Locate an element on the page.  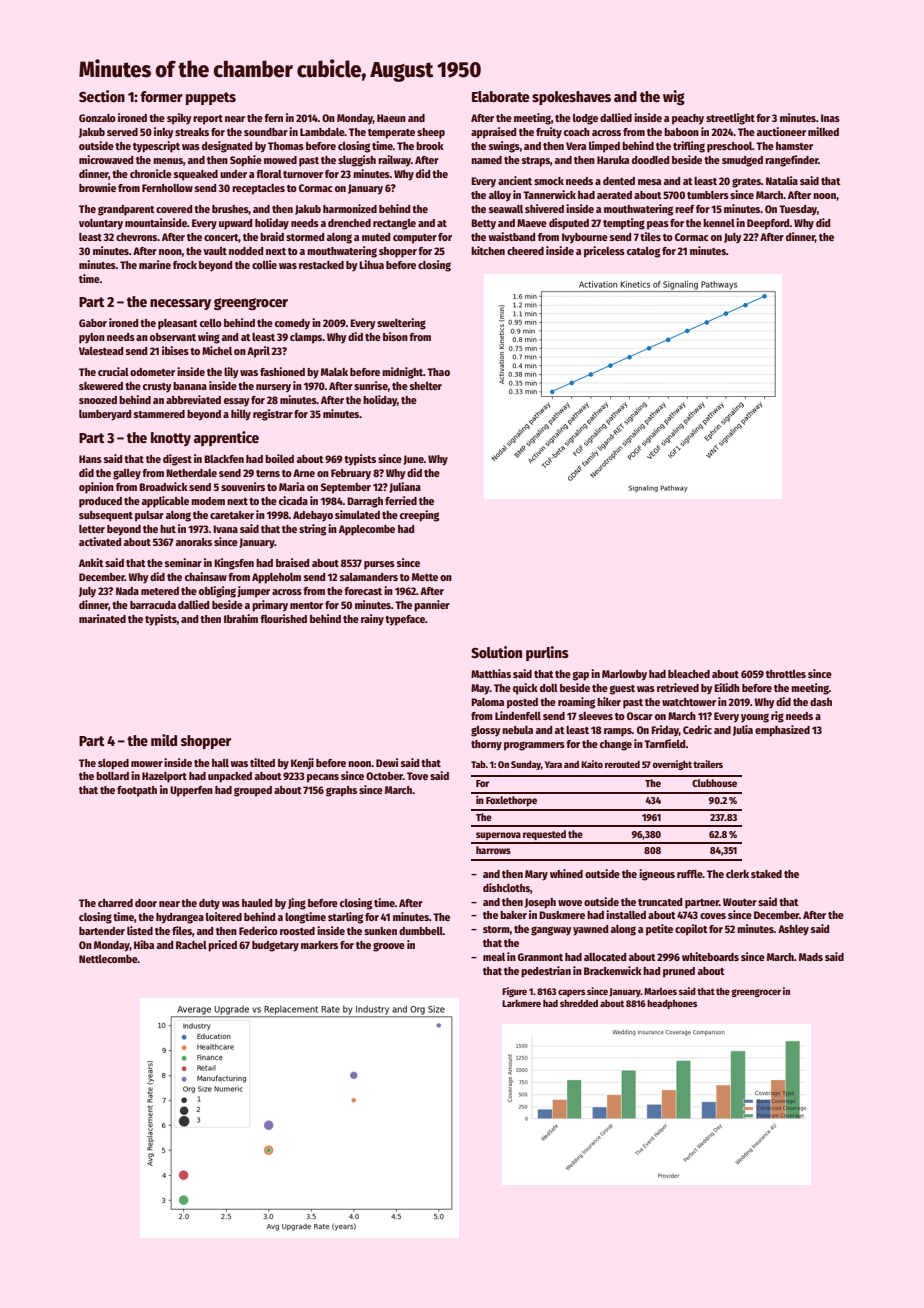
Haeun is located at coordinates (391, 118).
